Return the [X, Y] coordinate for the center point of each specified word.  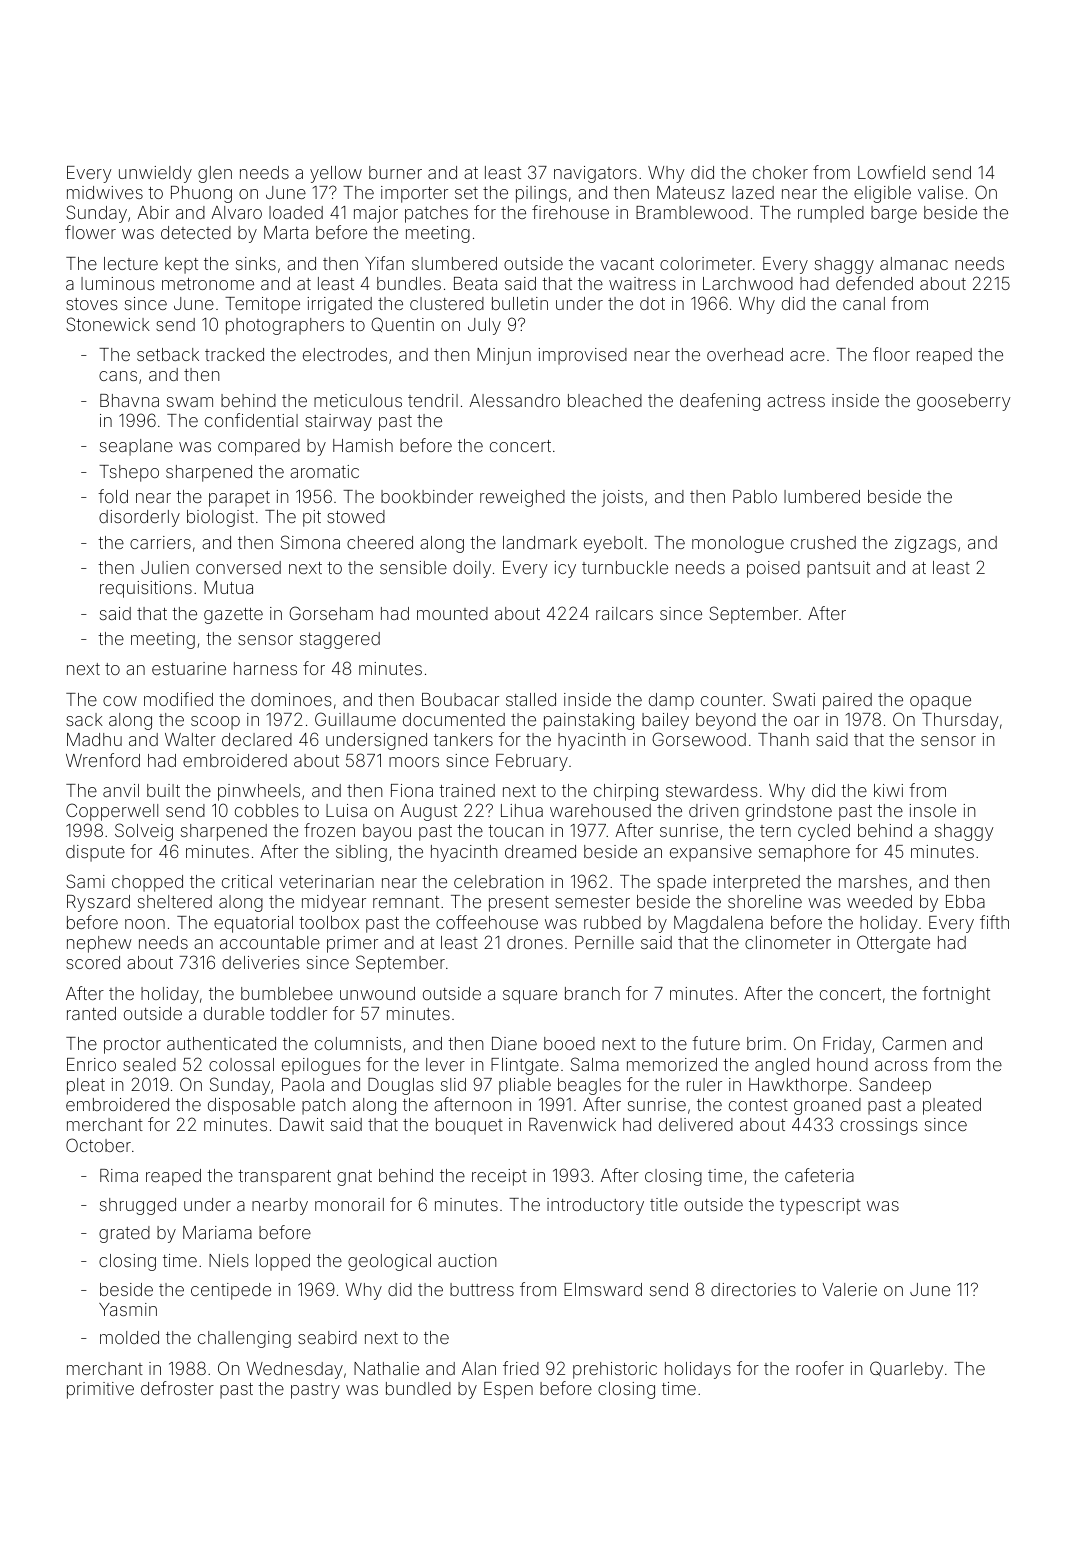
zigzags [925, 544]
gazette [233, 616]
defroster [177, 1388]
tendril [433, 400]
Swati [794, 699]
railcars [624, 613]
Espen [508, 1390]
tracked [234, 354]
